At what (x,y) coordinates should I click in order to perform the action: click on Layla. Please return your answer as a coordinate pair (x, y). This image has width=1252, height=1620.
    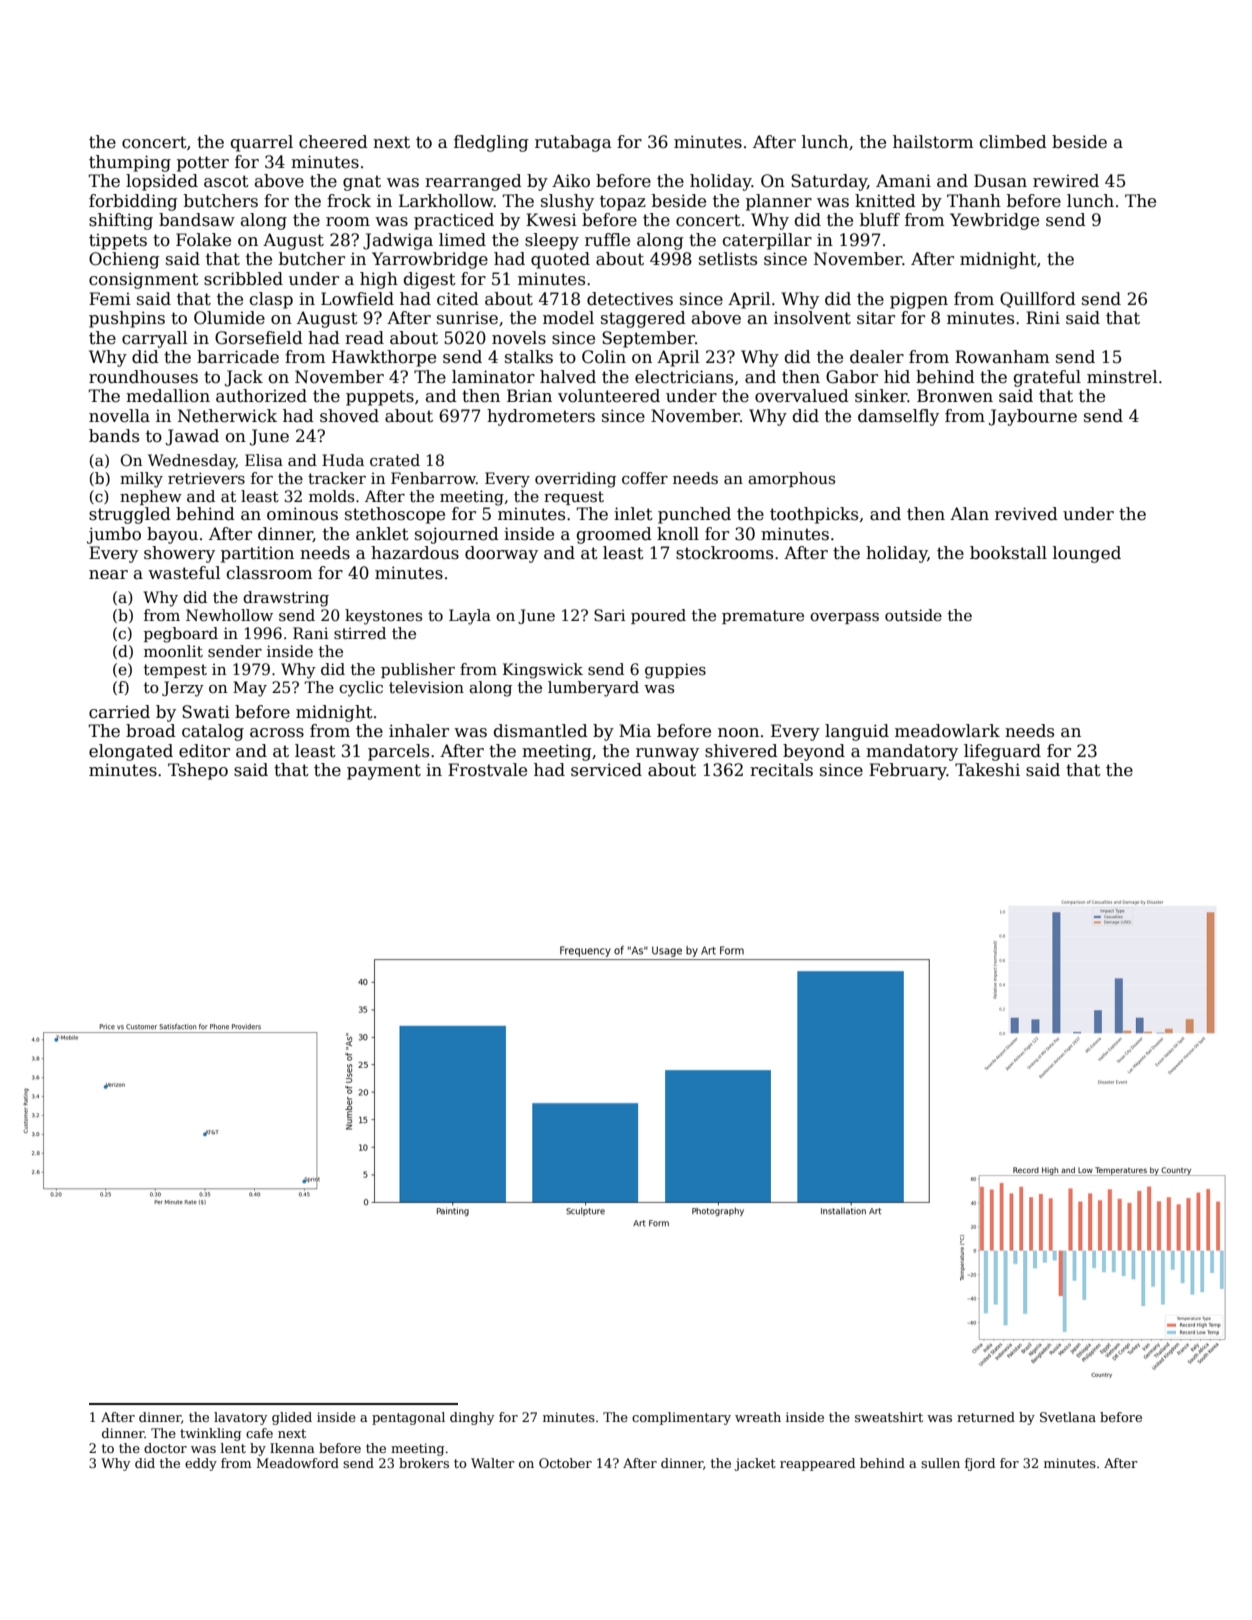
    Looking at the image, I should click on (470, 617).
